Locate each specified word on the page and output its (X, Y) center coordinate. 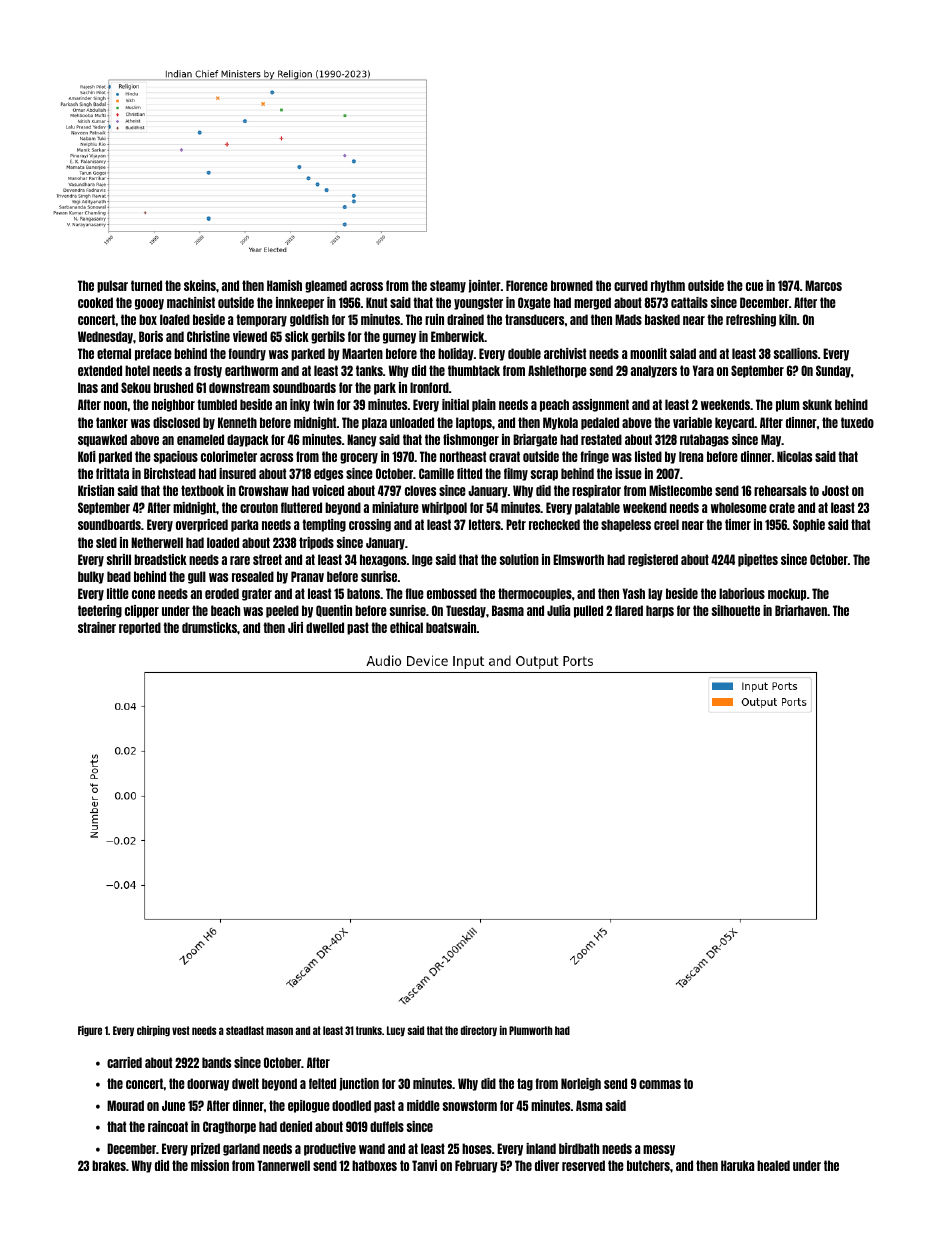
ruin (434, 319)
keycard (734, 423)
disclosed (176, 422)
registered (653, 560)
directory (479, 1030)
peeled (282, 611)
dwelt (245, 1083)
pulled (588, 611)
